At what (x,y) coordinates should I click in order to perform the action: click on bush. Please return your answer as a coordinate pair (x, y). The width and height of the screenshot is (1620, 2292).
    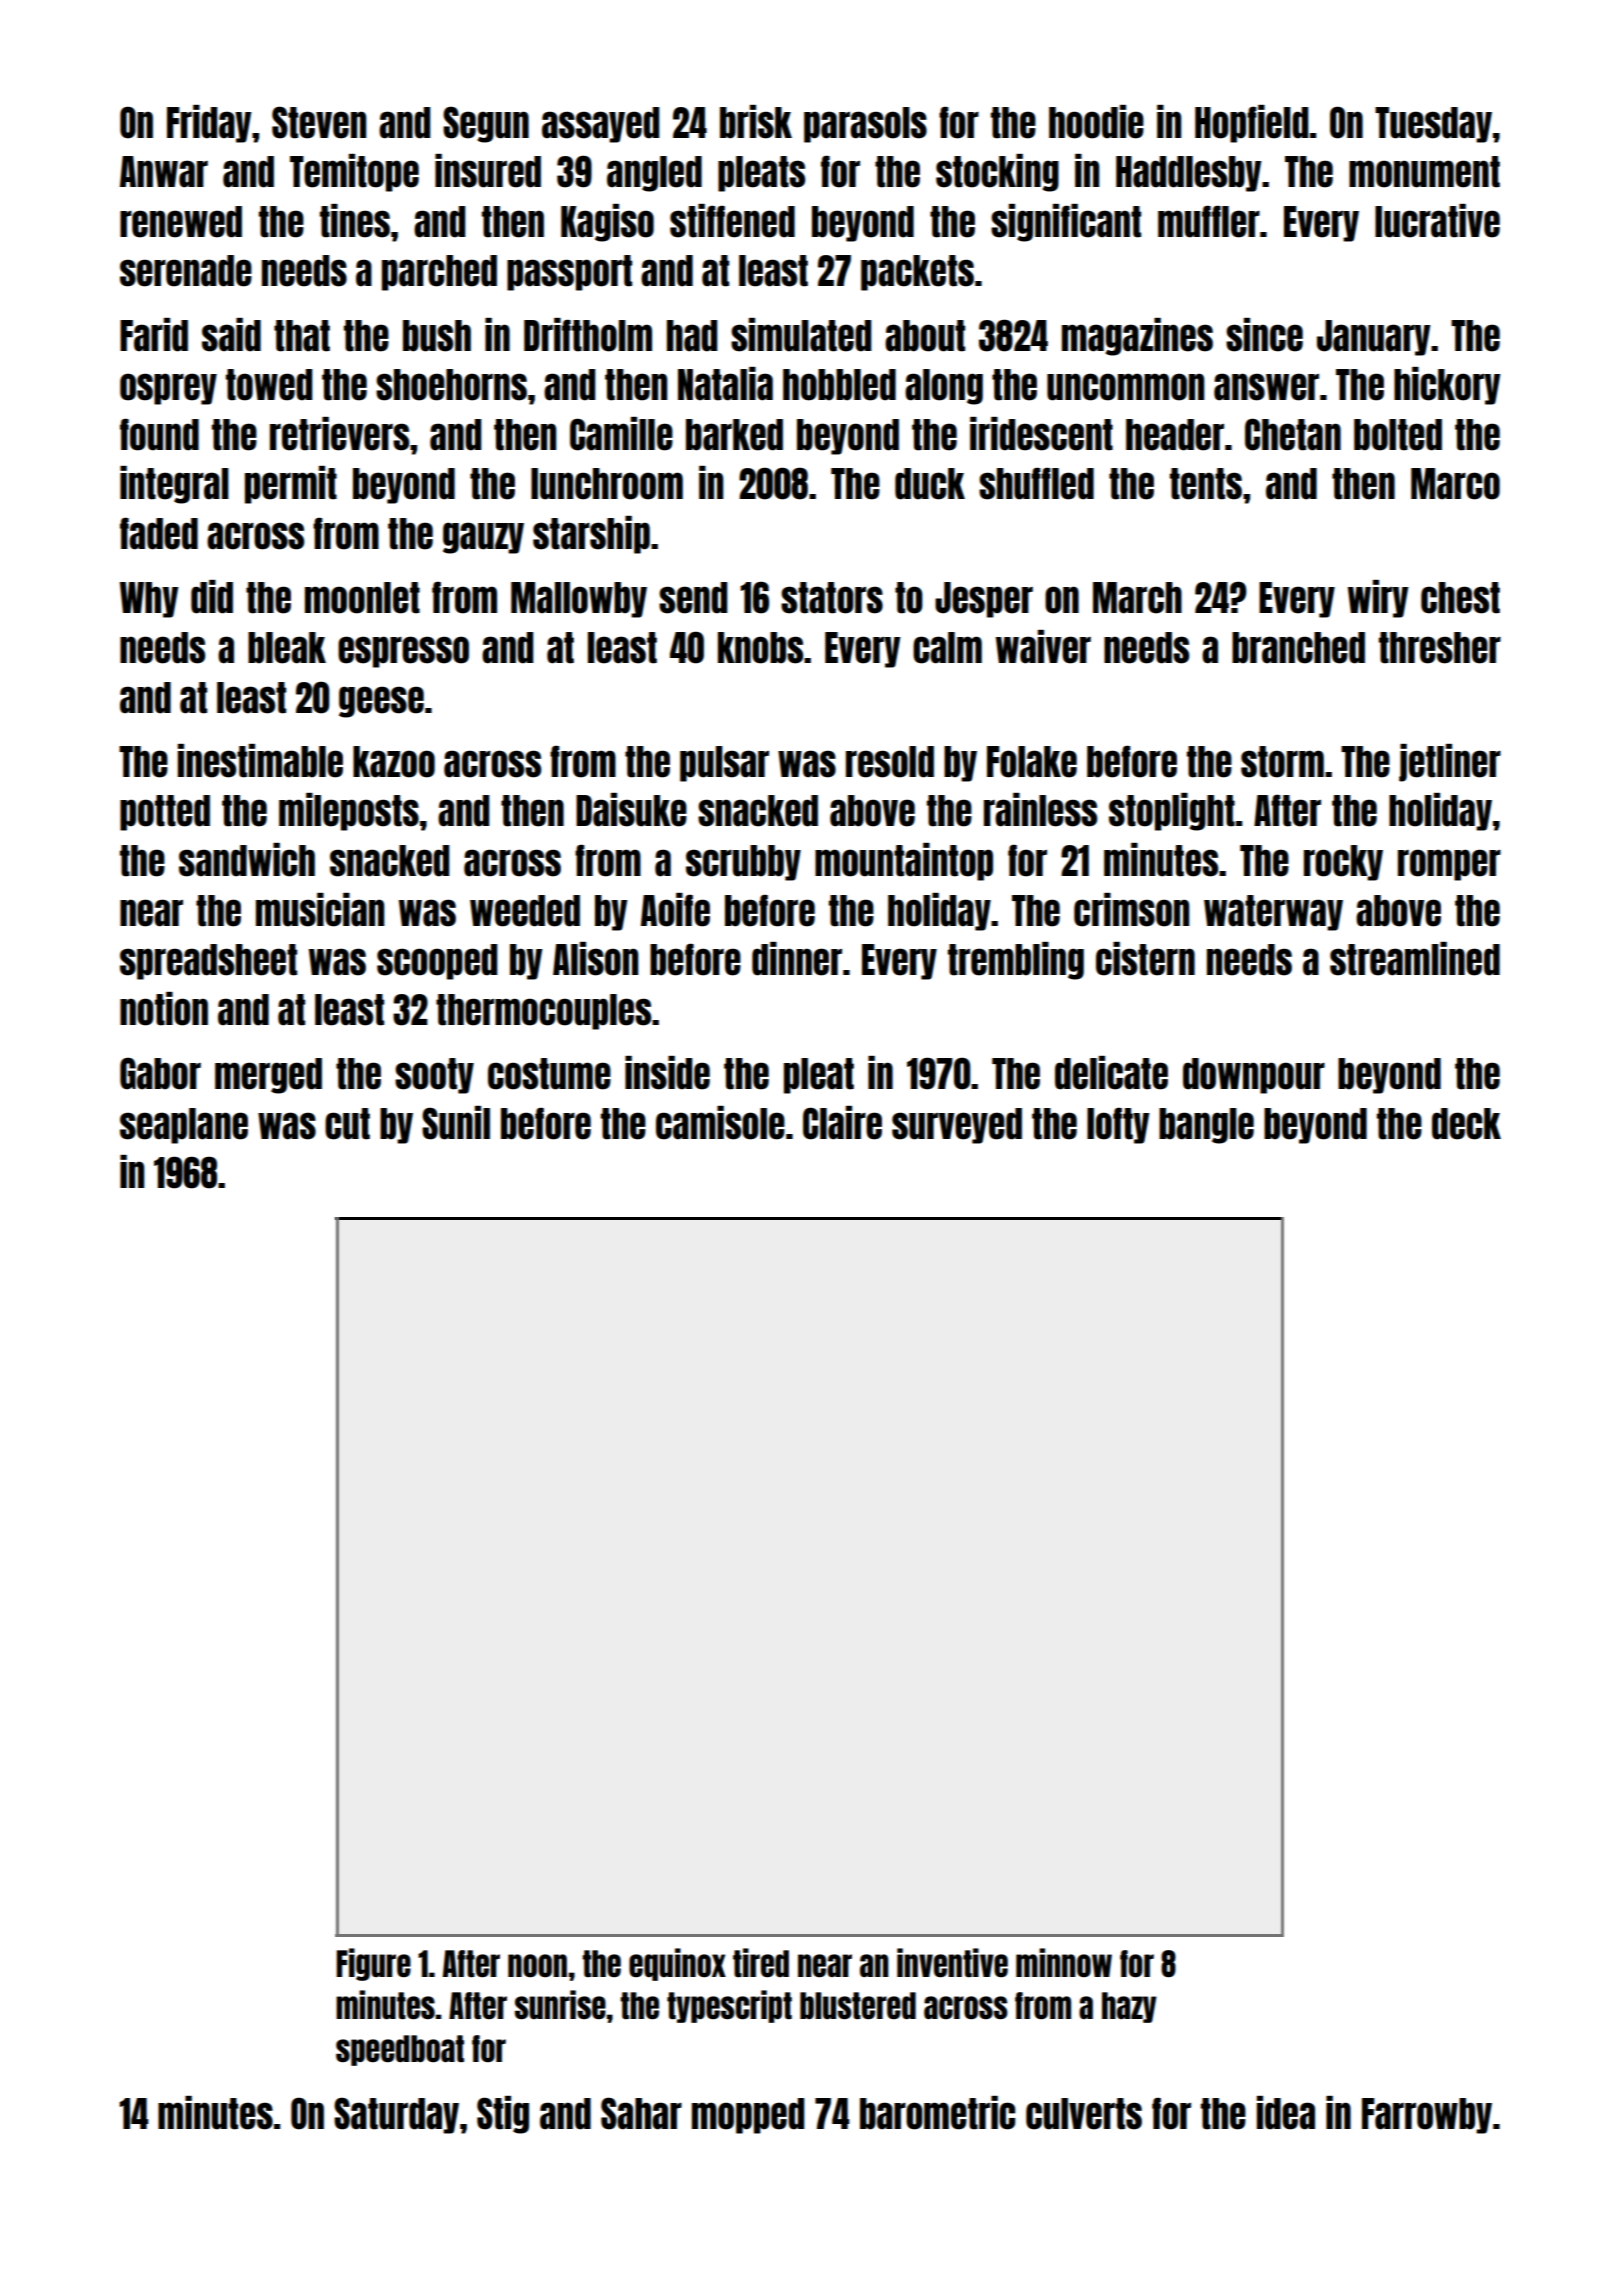
    Looking at the image, I should click on (437, 336).
